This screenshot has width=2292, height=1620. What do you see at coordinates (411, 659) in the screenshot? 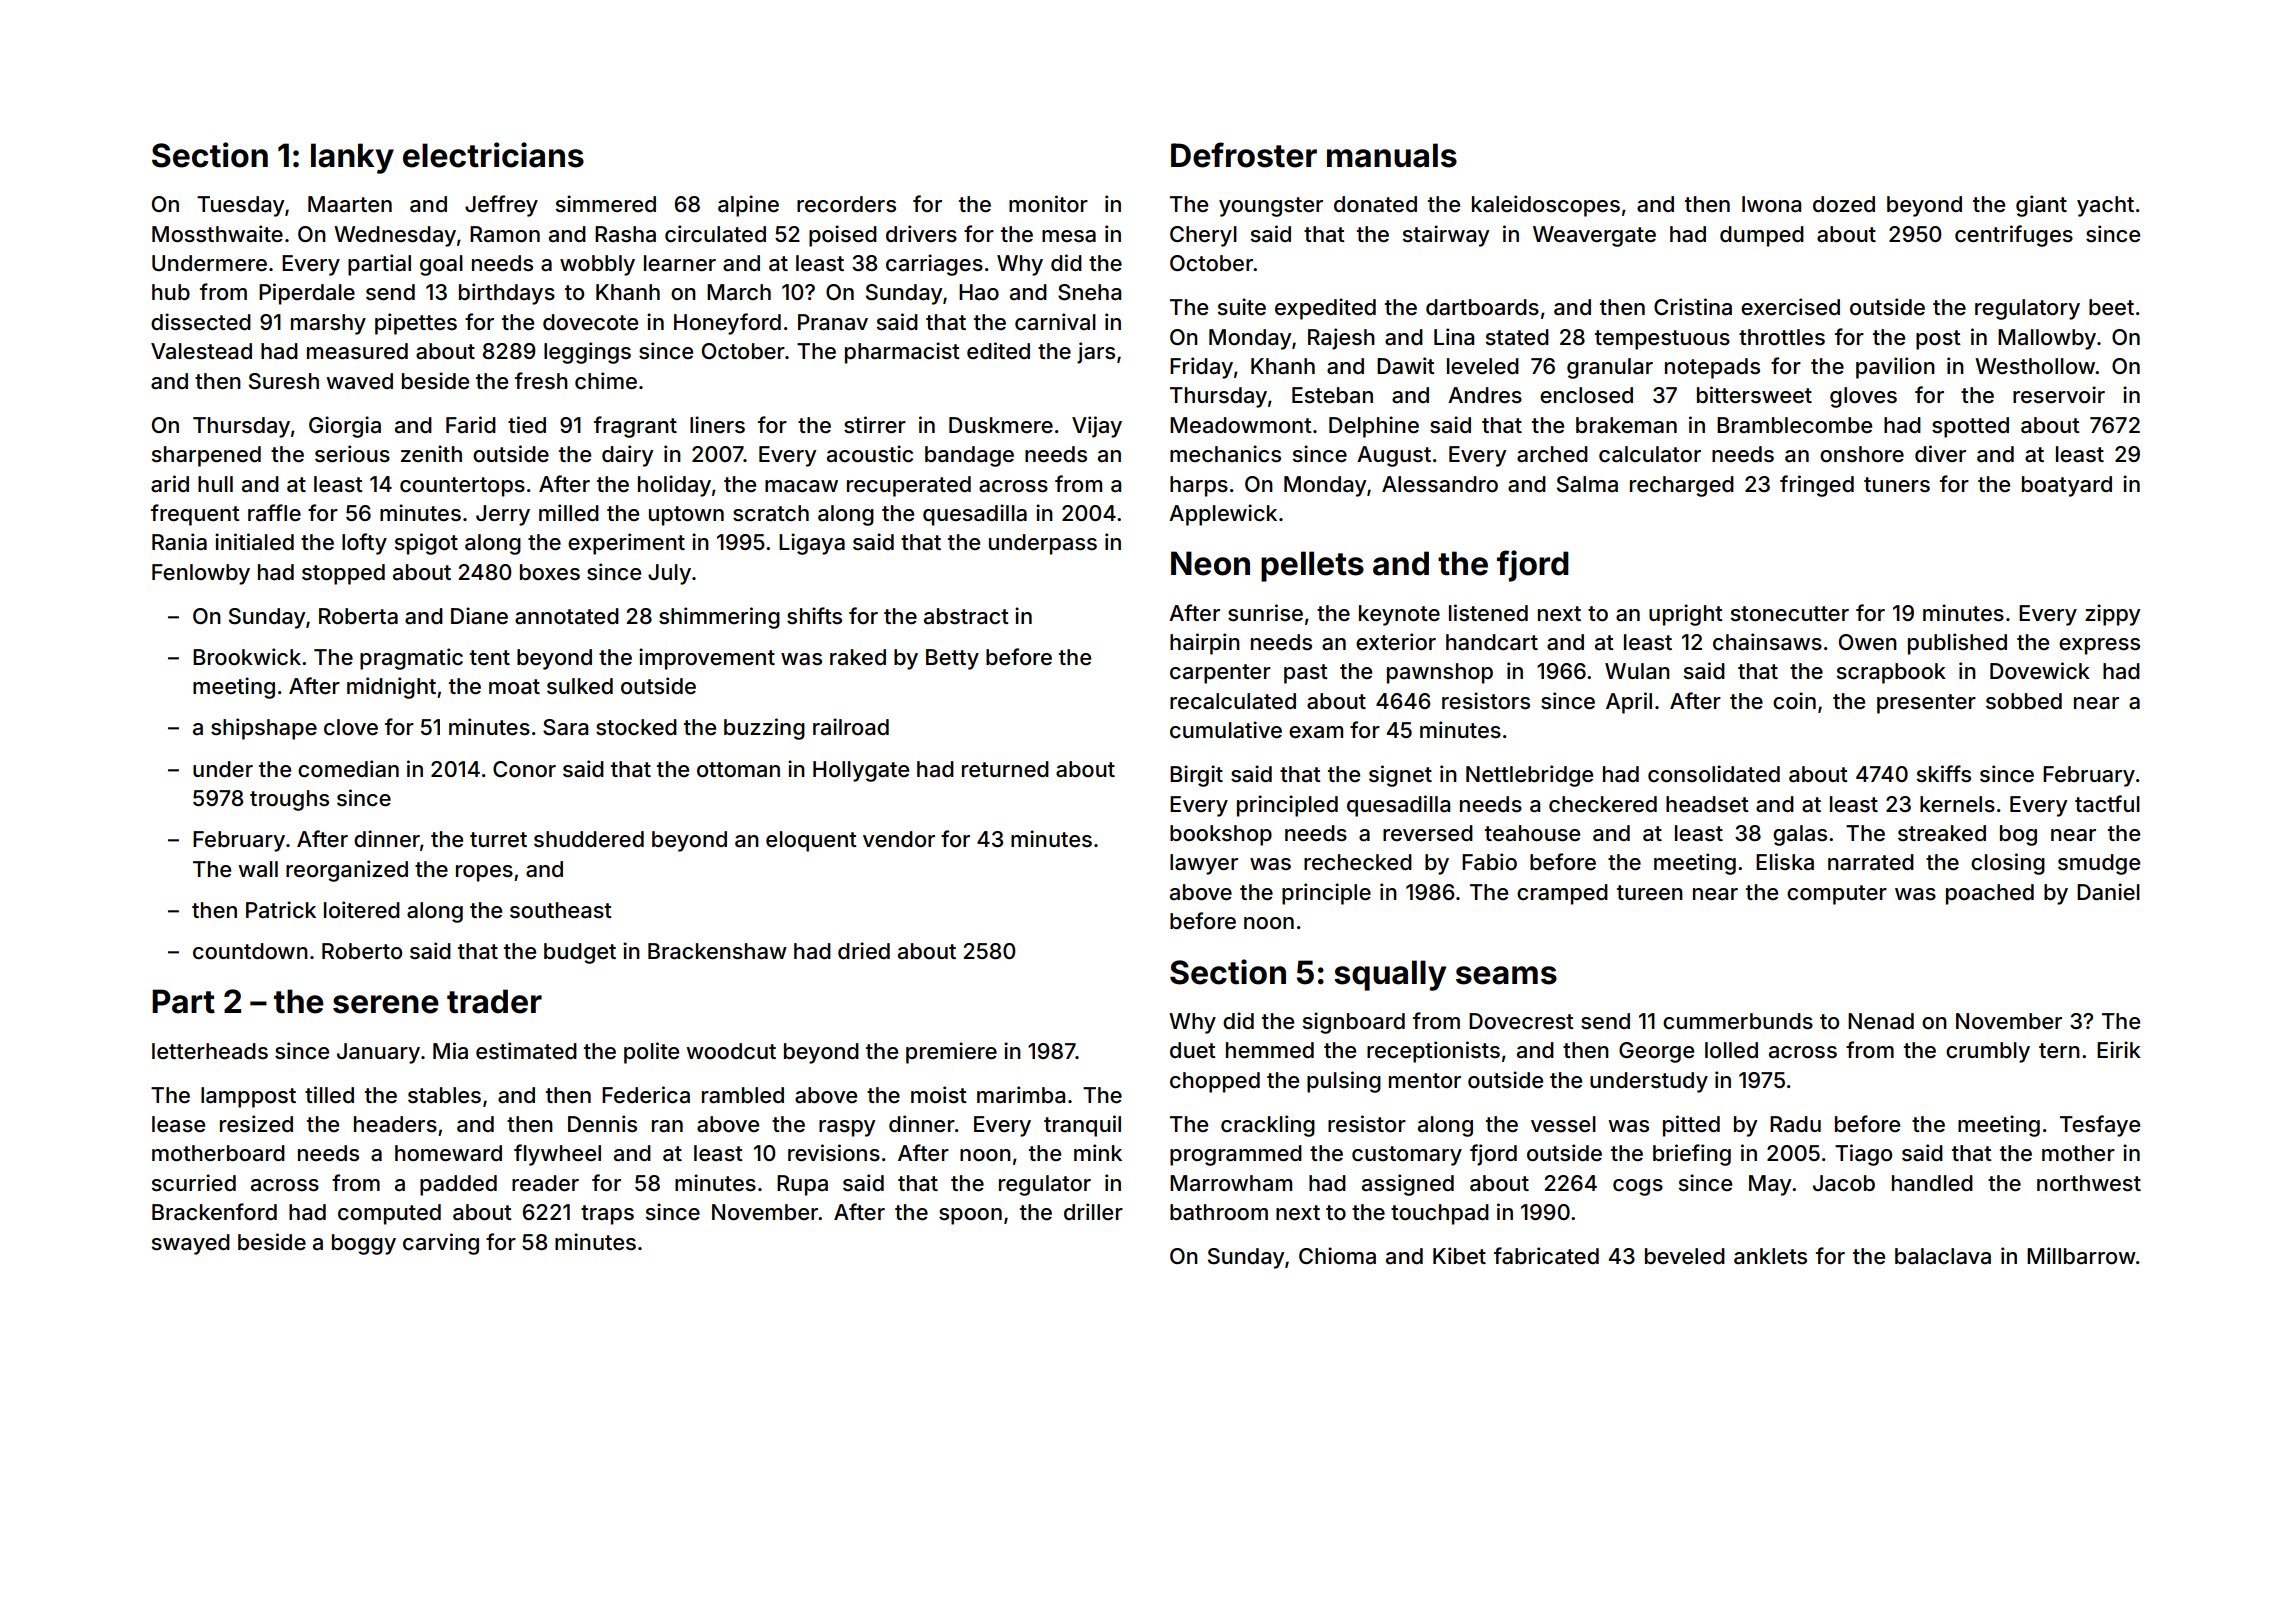
I see `pragmatic` at bounding box center [411, 659].
